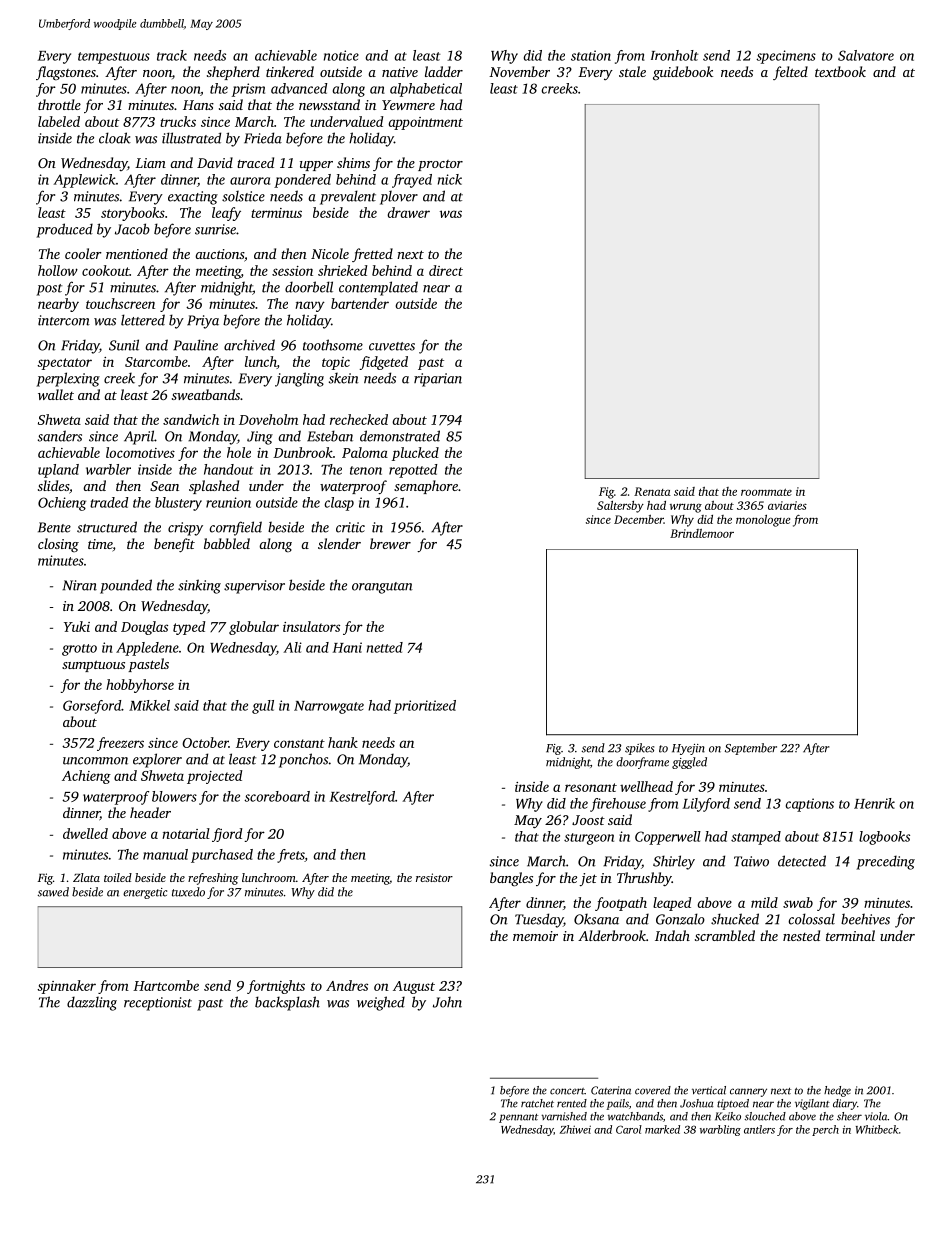 This screenshot has width=952, height=1233. Describe the element at coordinates (385, 647) in the screenshot. I see `netted` at that location.
